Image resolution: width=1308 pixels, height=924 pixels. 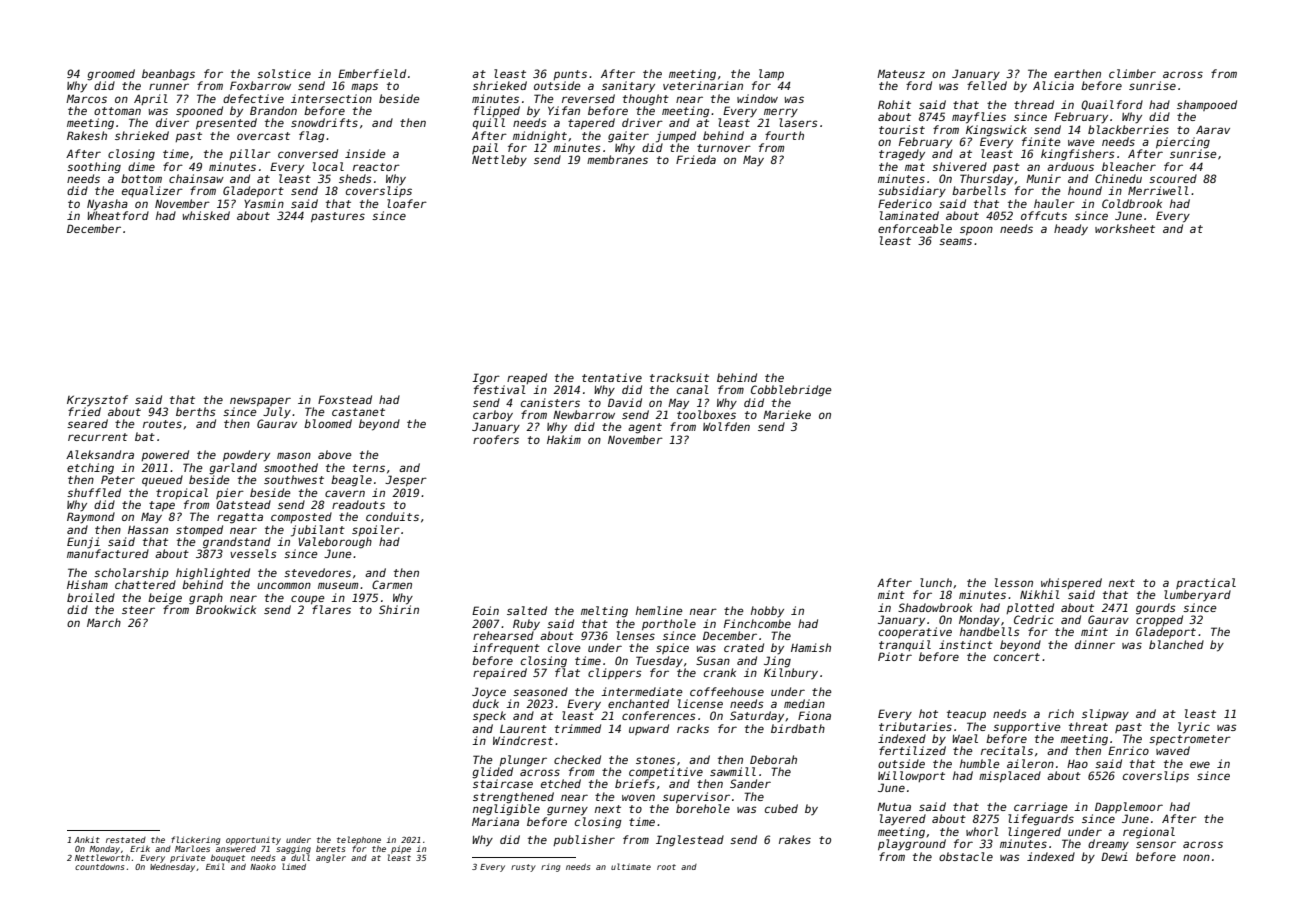 I want to click on concert, so click(x=1017, y=657).
